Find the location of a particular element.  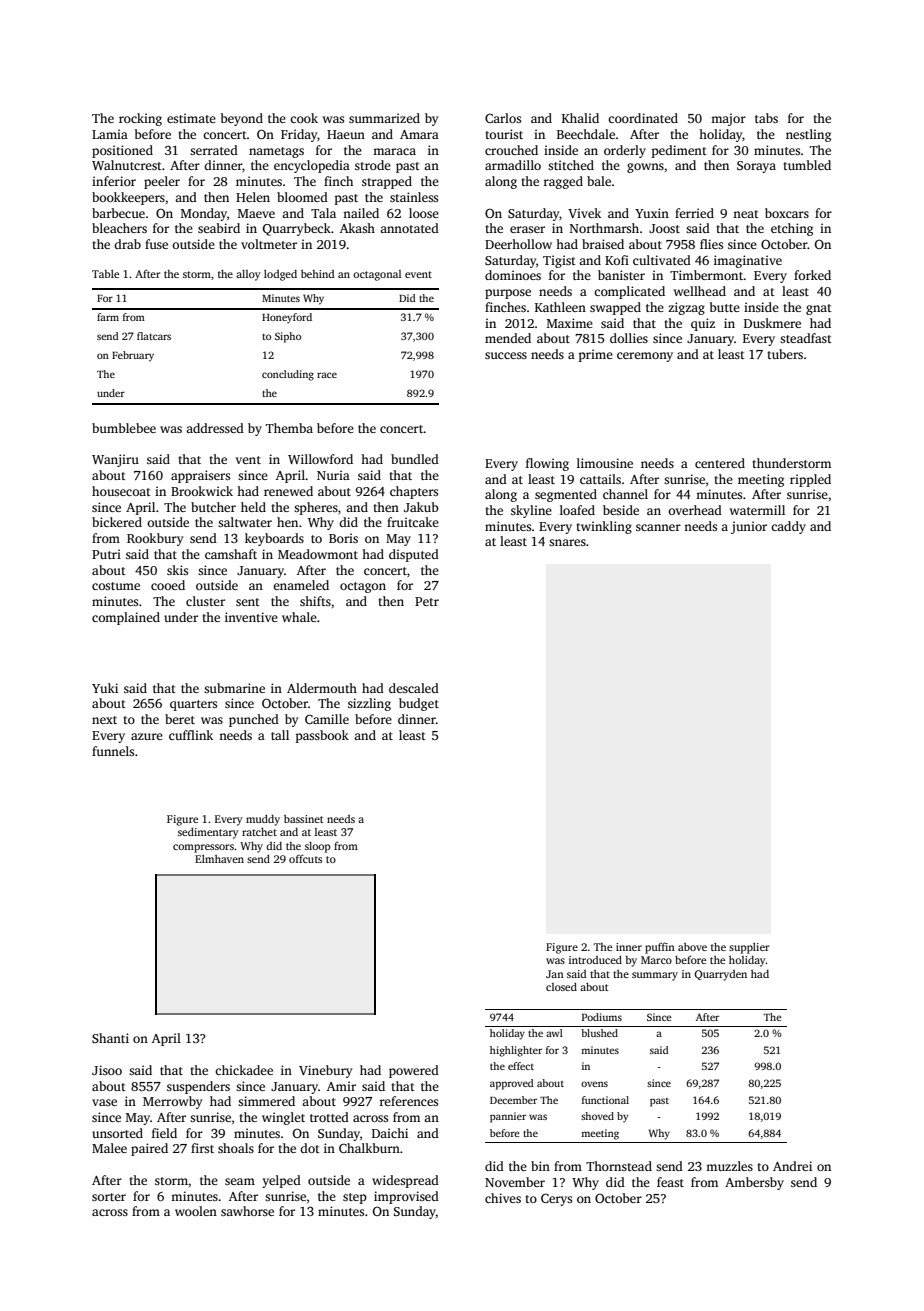

rippled is located at coordinates (810, 480).
